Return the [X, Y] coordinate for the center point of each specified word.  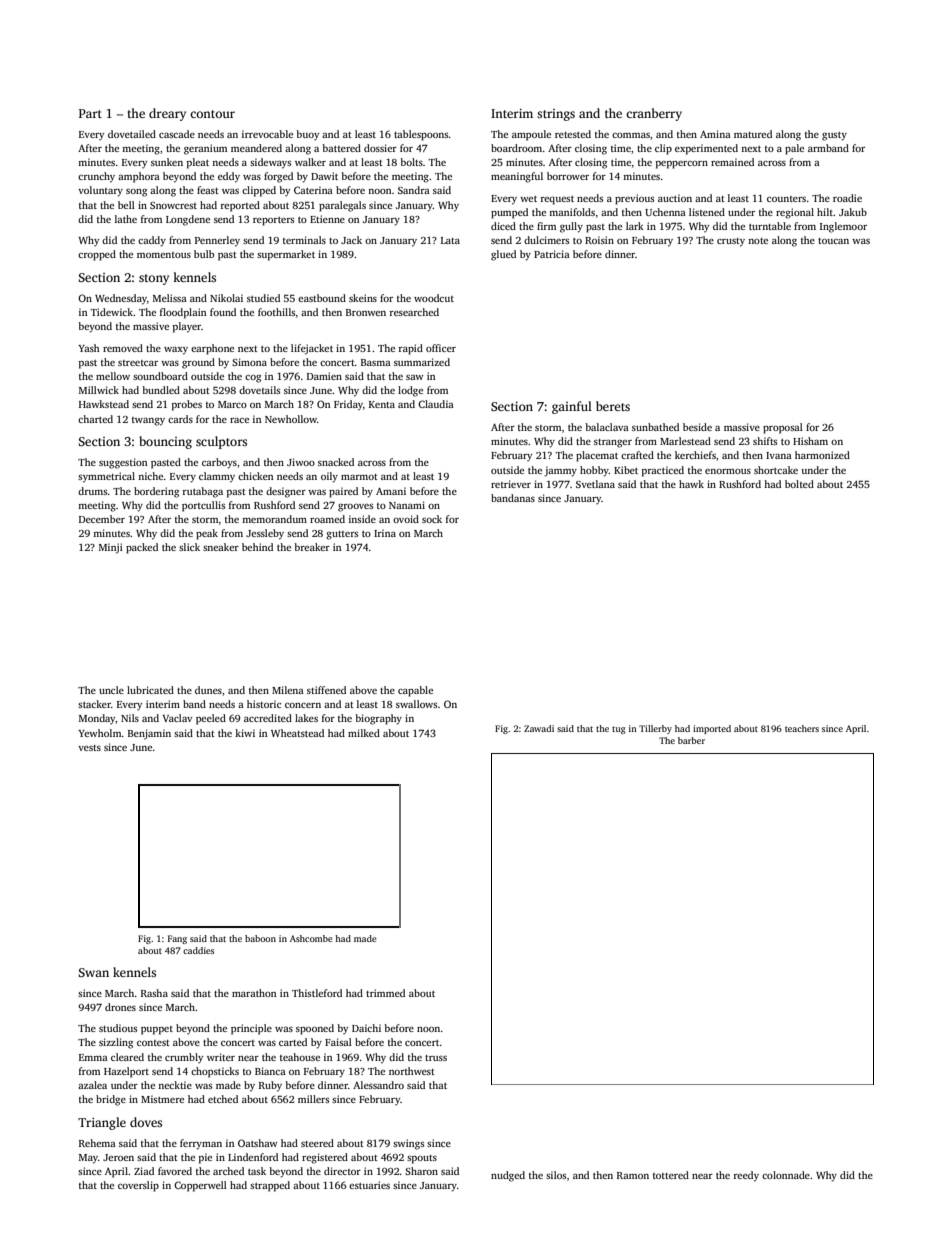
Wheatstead [297, 733]
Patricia [552, 254]
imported [712, 729]
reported [240, 206]
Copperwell [200, 1186]
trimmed [385, 993]
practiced [663, 471]
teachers [802, 728]
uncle [111, 690]
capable [415, 691]
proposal [783, 428]
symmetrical [106, 477]
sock [432, 519]
